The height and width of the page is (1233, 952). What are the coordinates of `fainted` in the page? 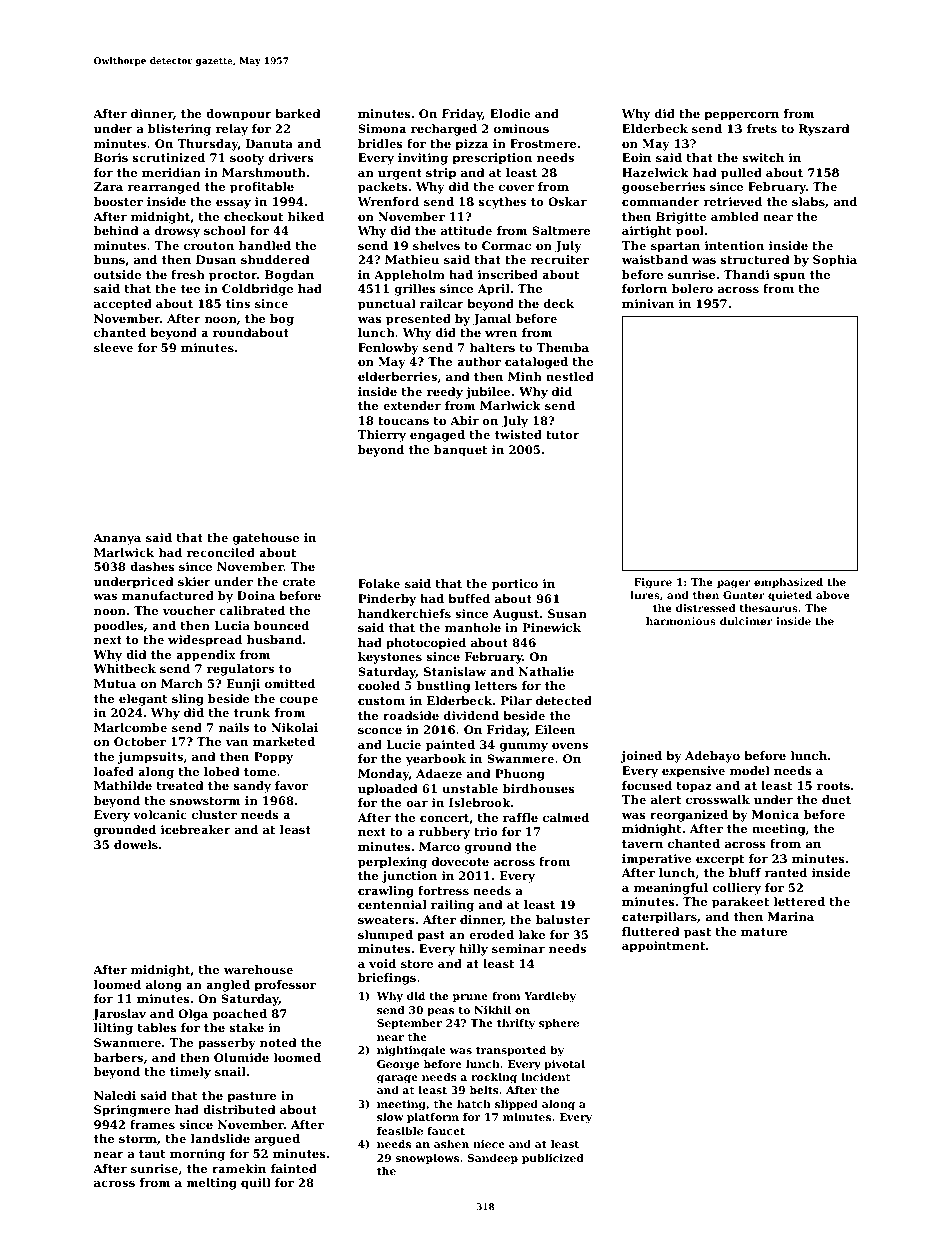 It's located at (294, 1168).
